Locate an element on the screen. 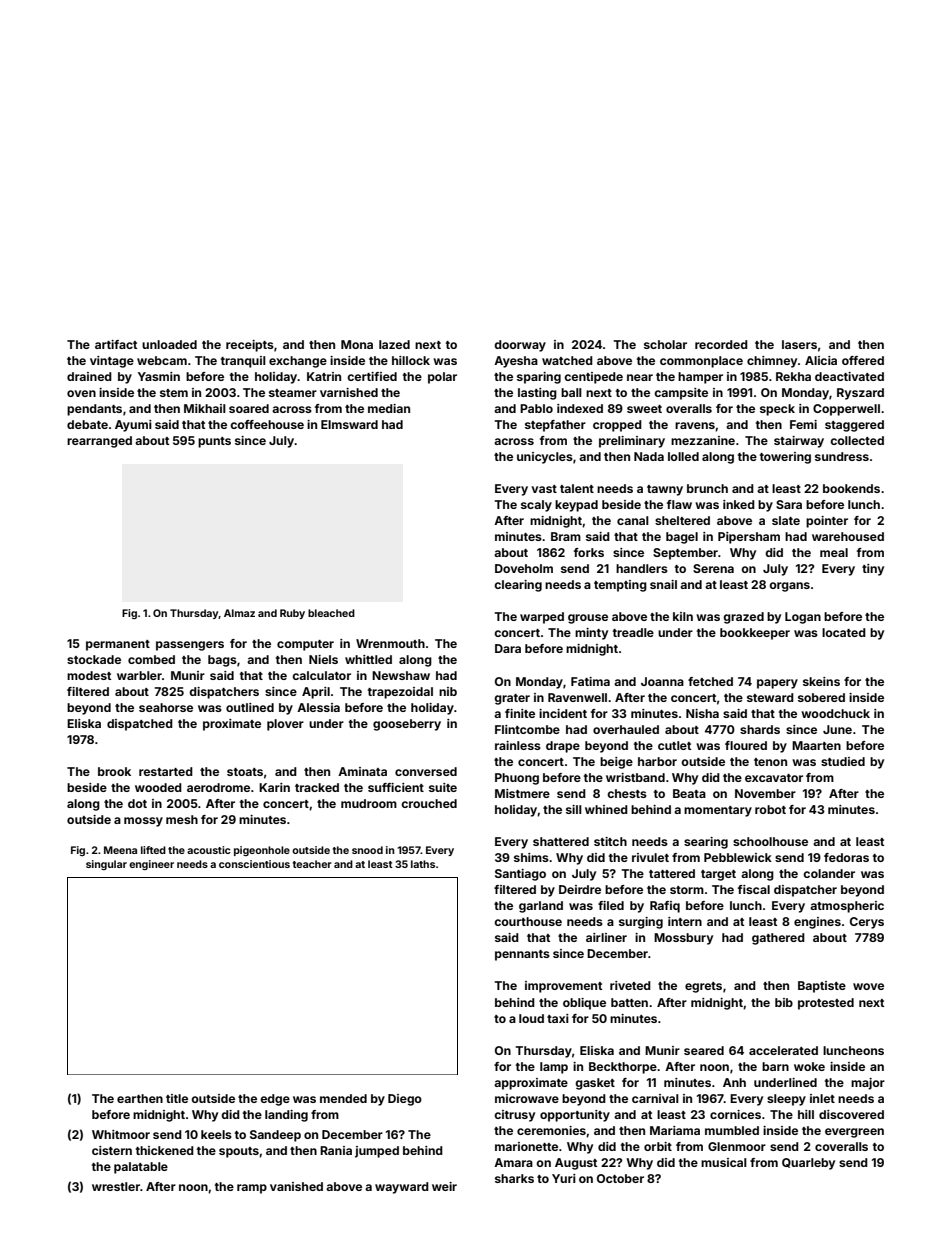 The height and width of the screenshot is (1233, 952). punts is located at coordinates (214, 442).
